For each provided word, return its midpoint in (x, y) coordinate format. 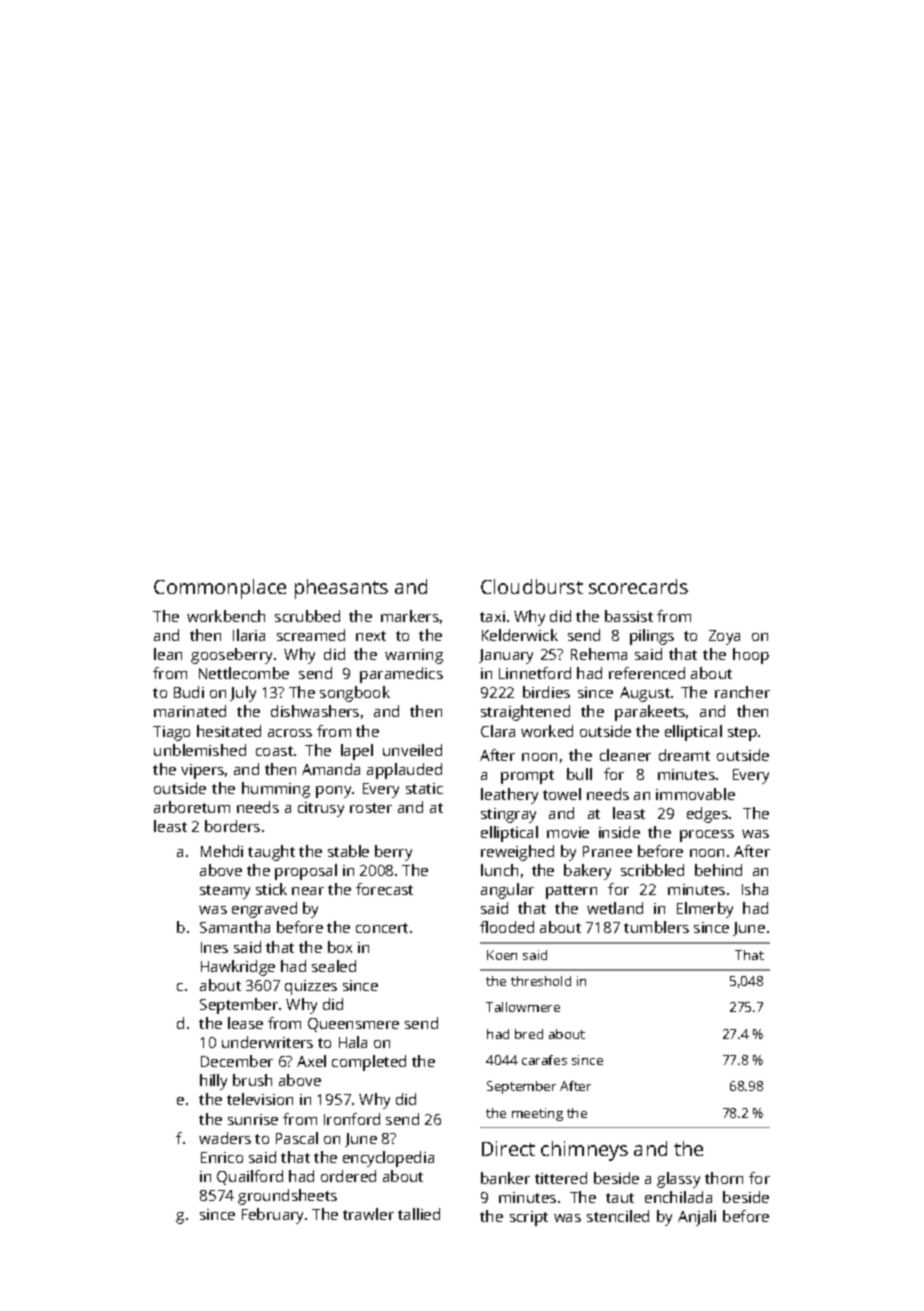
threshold (541, 981)
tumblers (656, 927)
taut (620, 1198)
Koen (502, 955)
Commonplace (220, 589)
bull (579, 774)
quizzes (311, 987)
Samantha (235, 927)
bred (529, 1034)
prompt (527, 777)
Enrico (222, 1157)
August (645, 694)
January (506, 656)
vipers (202, 771)
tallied (419, 1214)
